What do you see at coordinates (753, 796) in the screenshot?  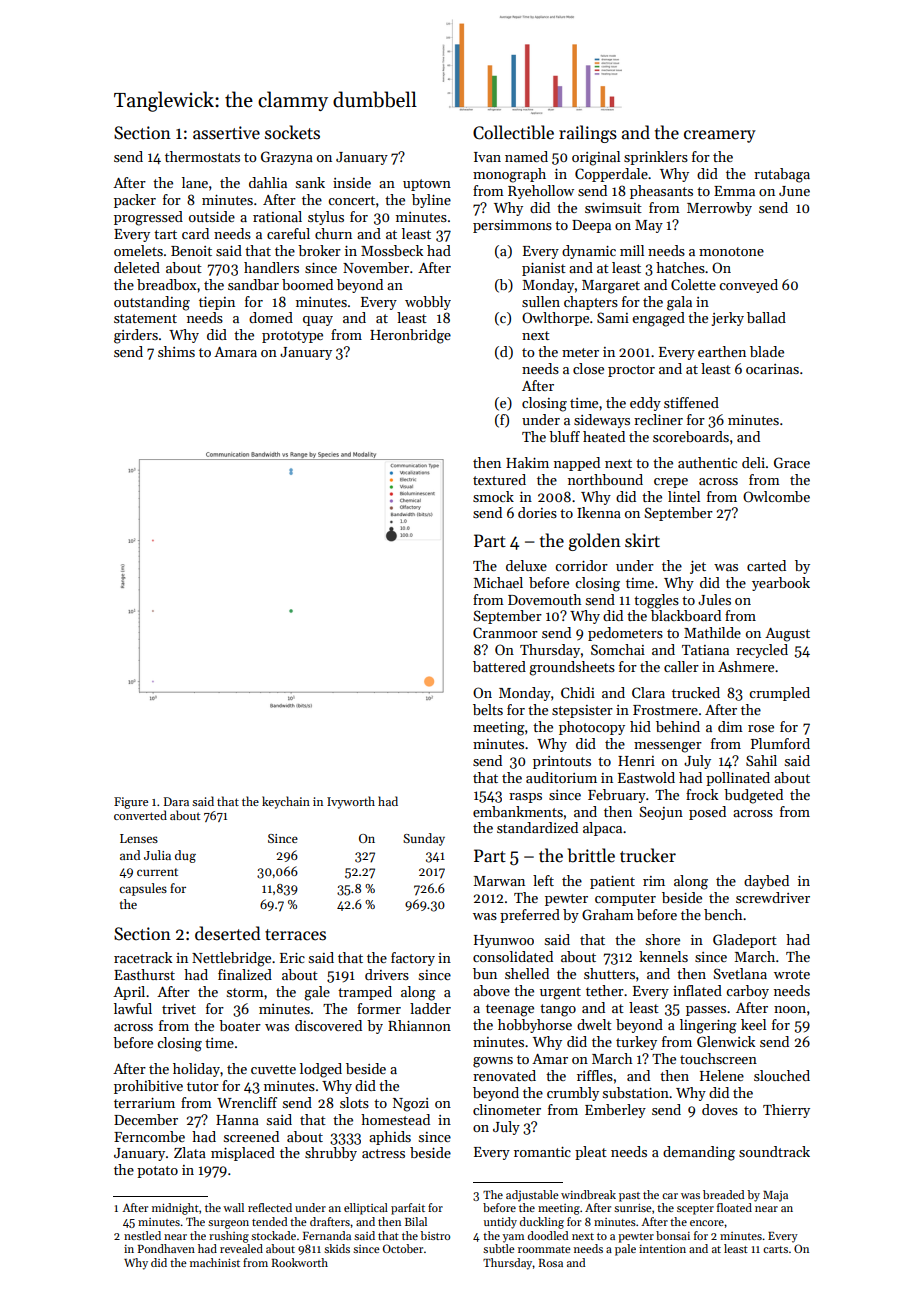 I see `budgeted` at bounding box center [753, 796].
